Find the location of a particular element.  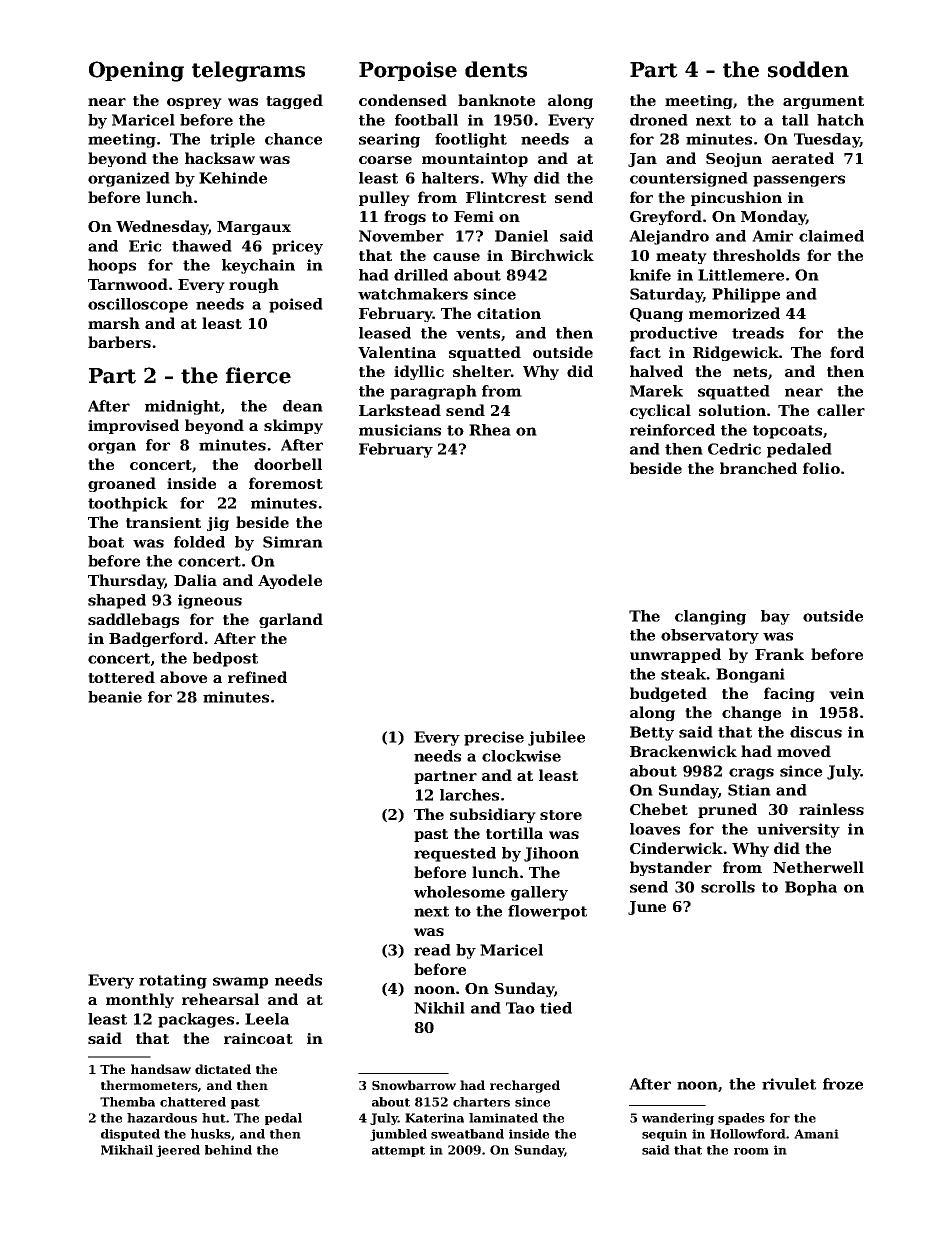

scrolls is located at coordinates (728, 887).
